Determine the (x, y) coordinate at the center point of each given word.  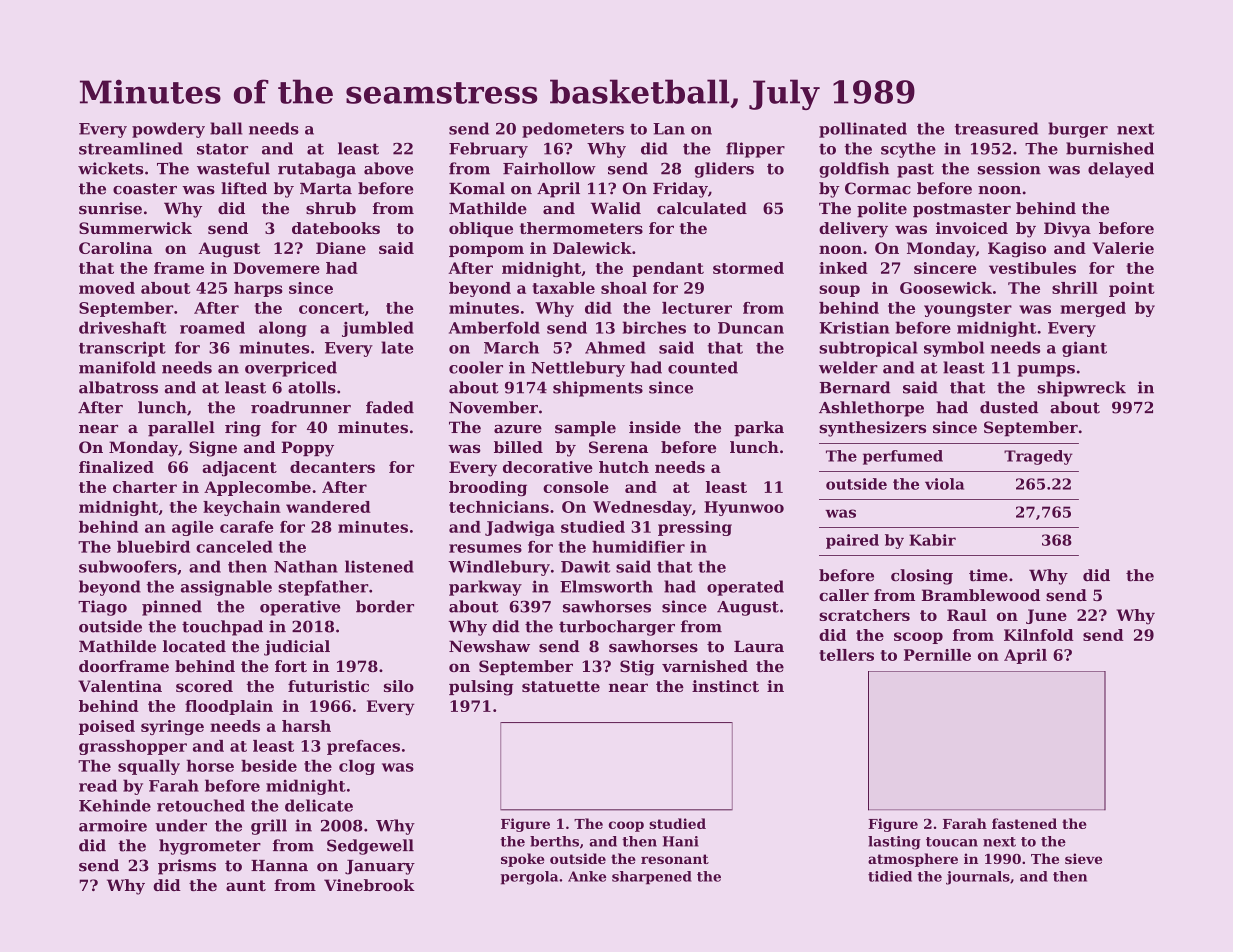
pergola (529, 878)
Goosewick (946, 288)
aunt (246, 885)
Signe (213, 449)
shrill (1075, 288)
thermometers (581, 228)
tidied (890, 876)
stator (222, 149)
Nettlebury (578, 369)
